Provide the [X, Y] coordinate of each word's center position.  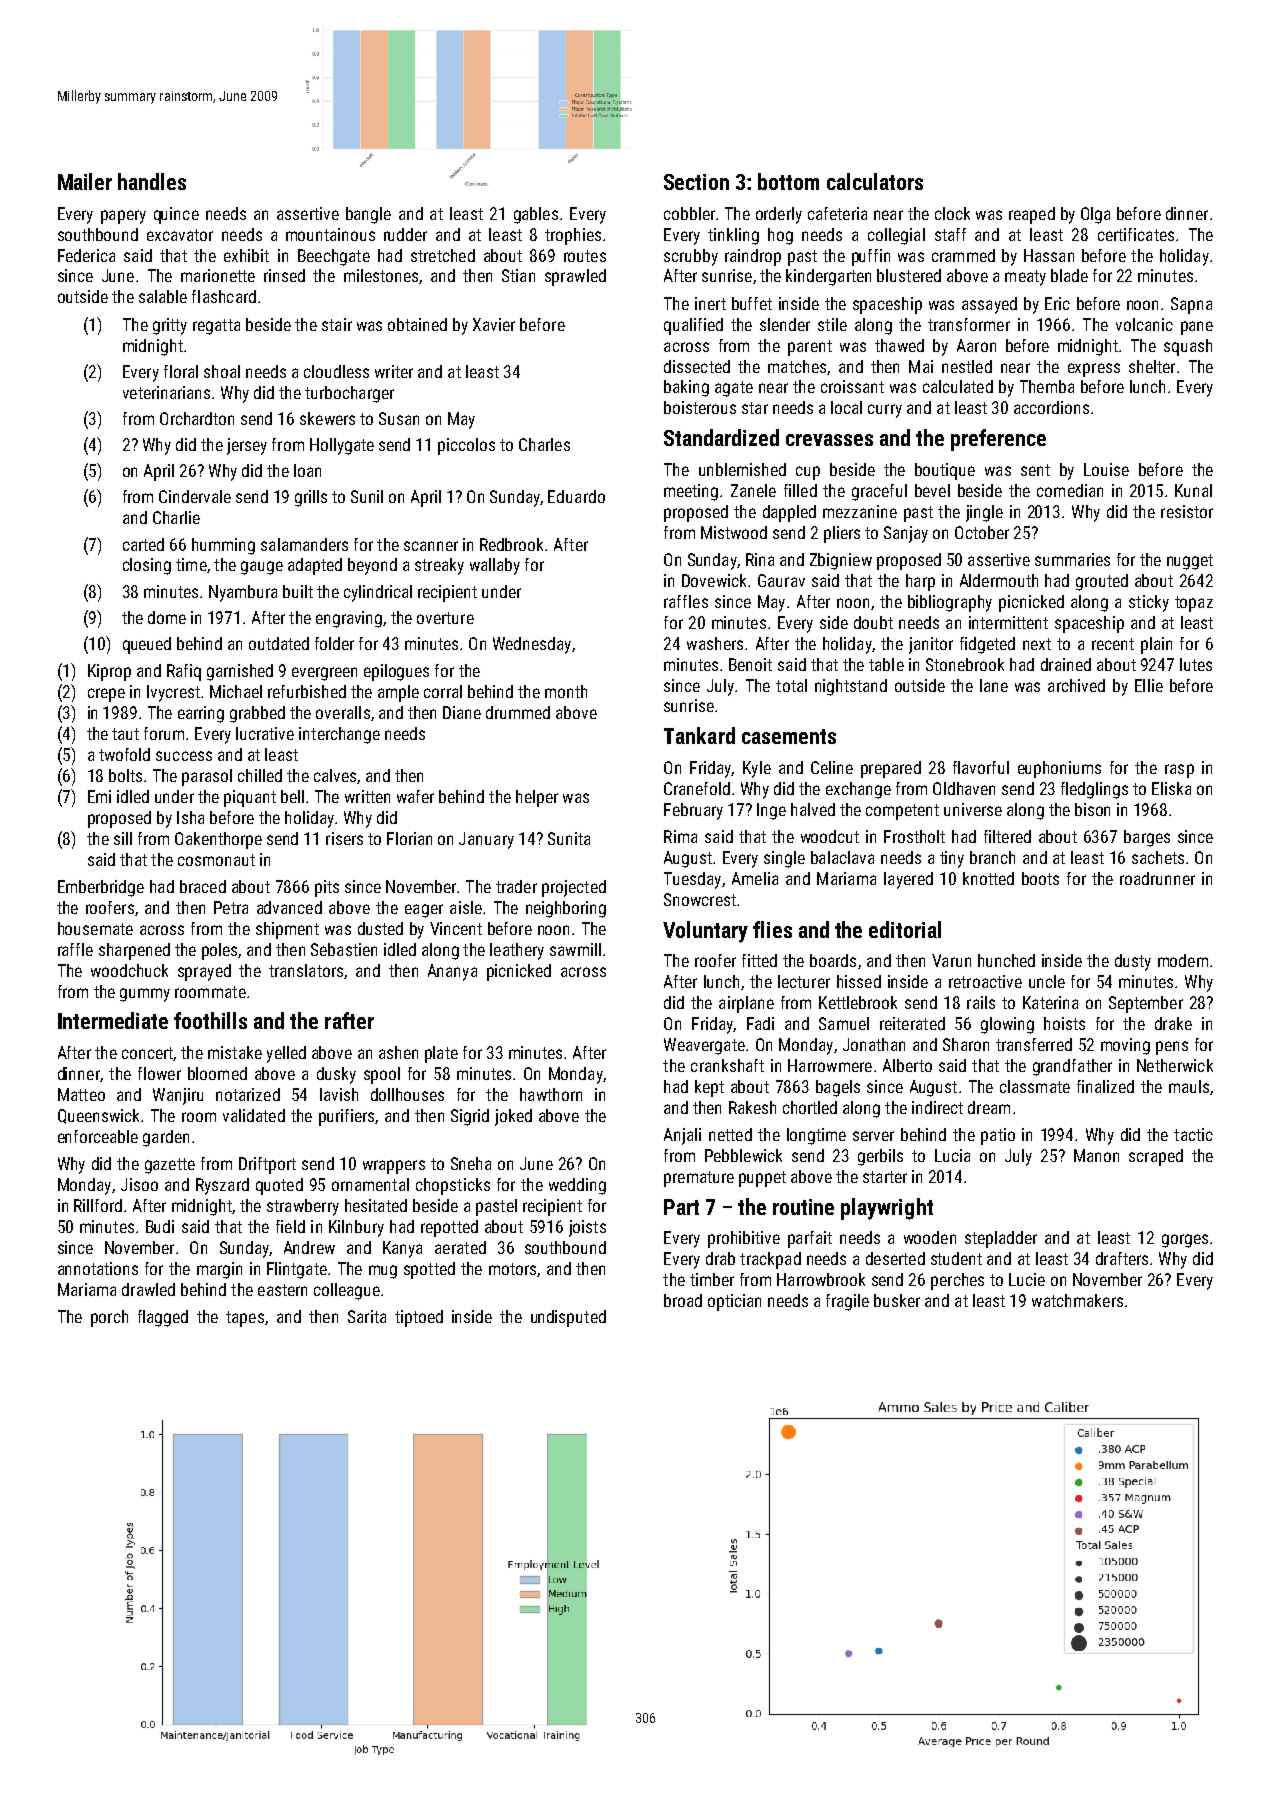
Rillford [98, 1205]
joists [587, 1228]
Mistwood [734, 532]
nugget [1190, 562]
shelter [1152, 366]
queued [147, 645]
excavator [180, 235]
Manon [1096, 1155]
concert [147, 1053]
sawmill [575, 949]
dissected [697, 366]
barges [1147, 838]
